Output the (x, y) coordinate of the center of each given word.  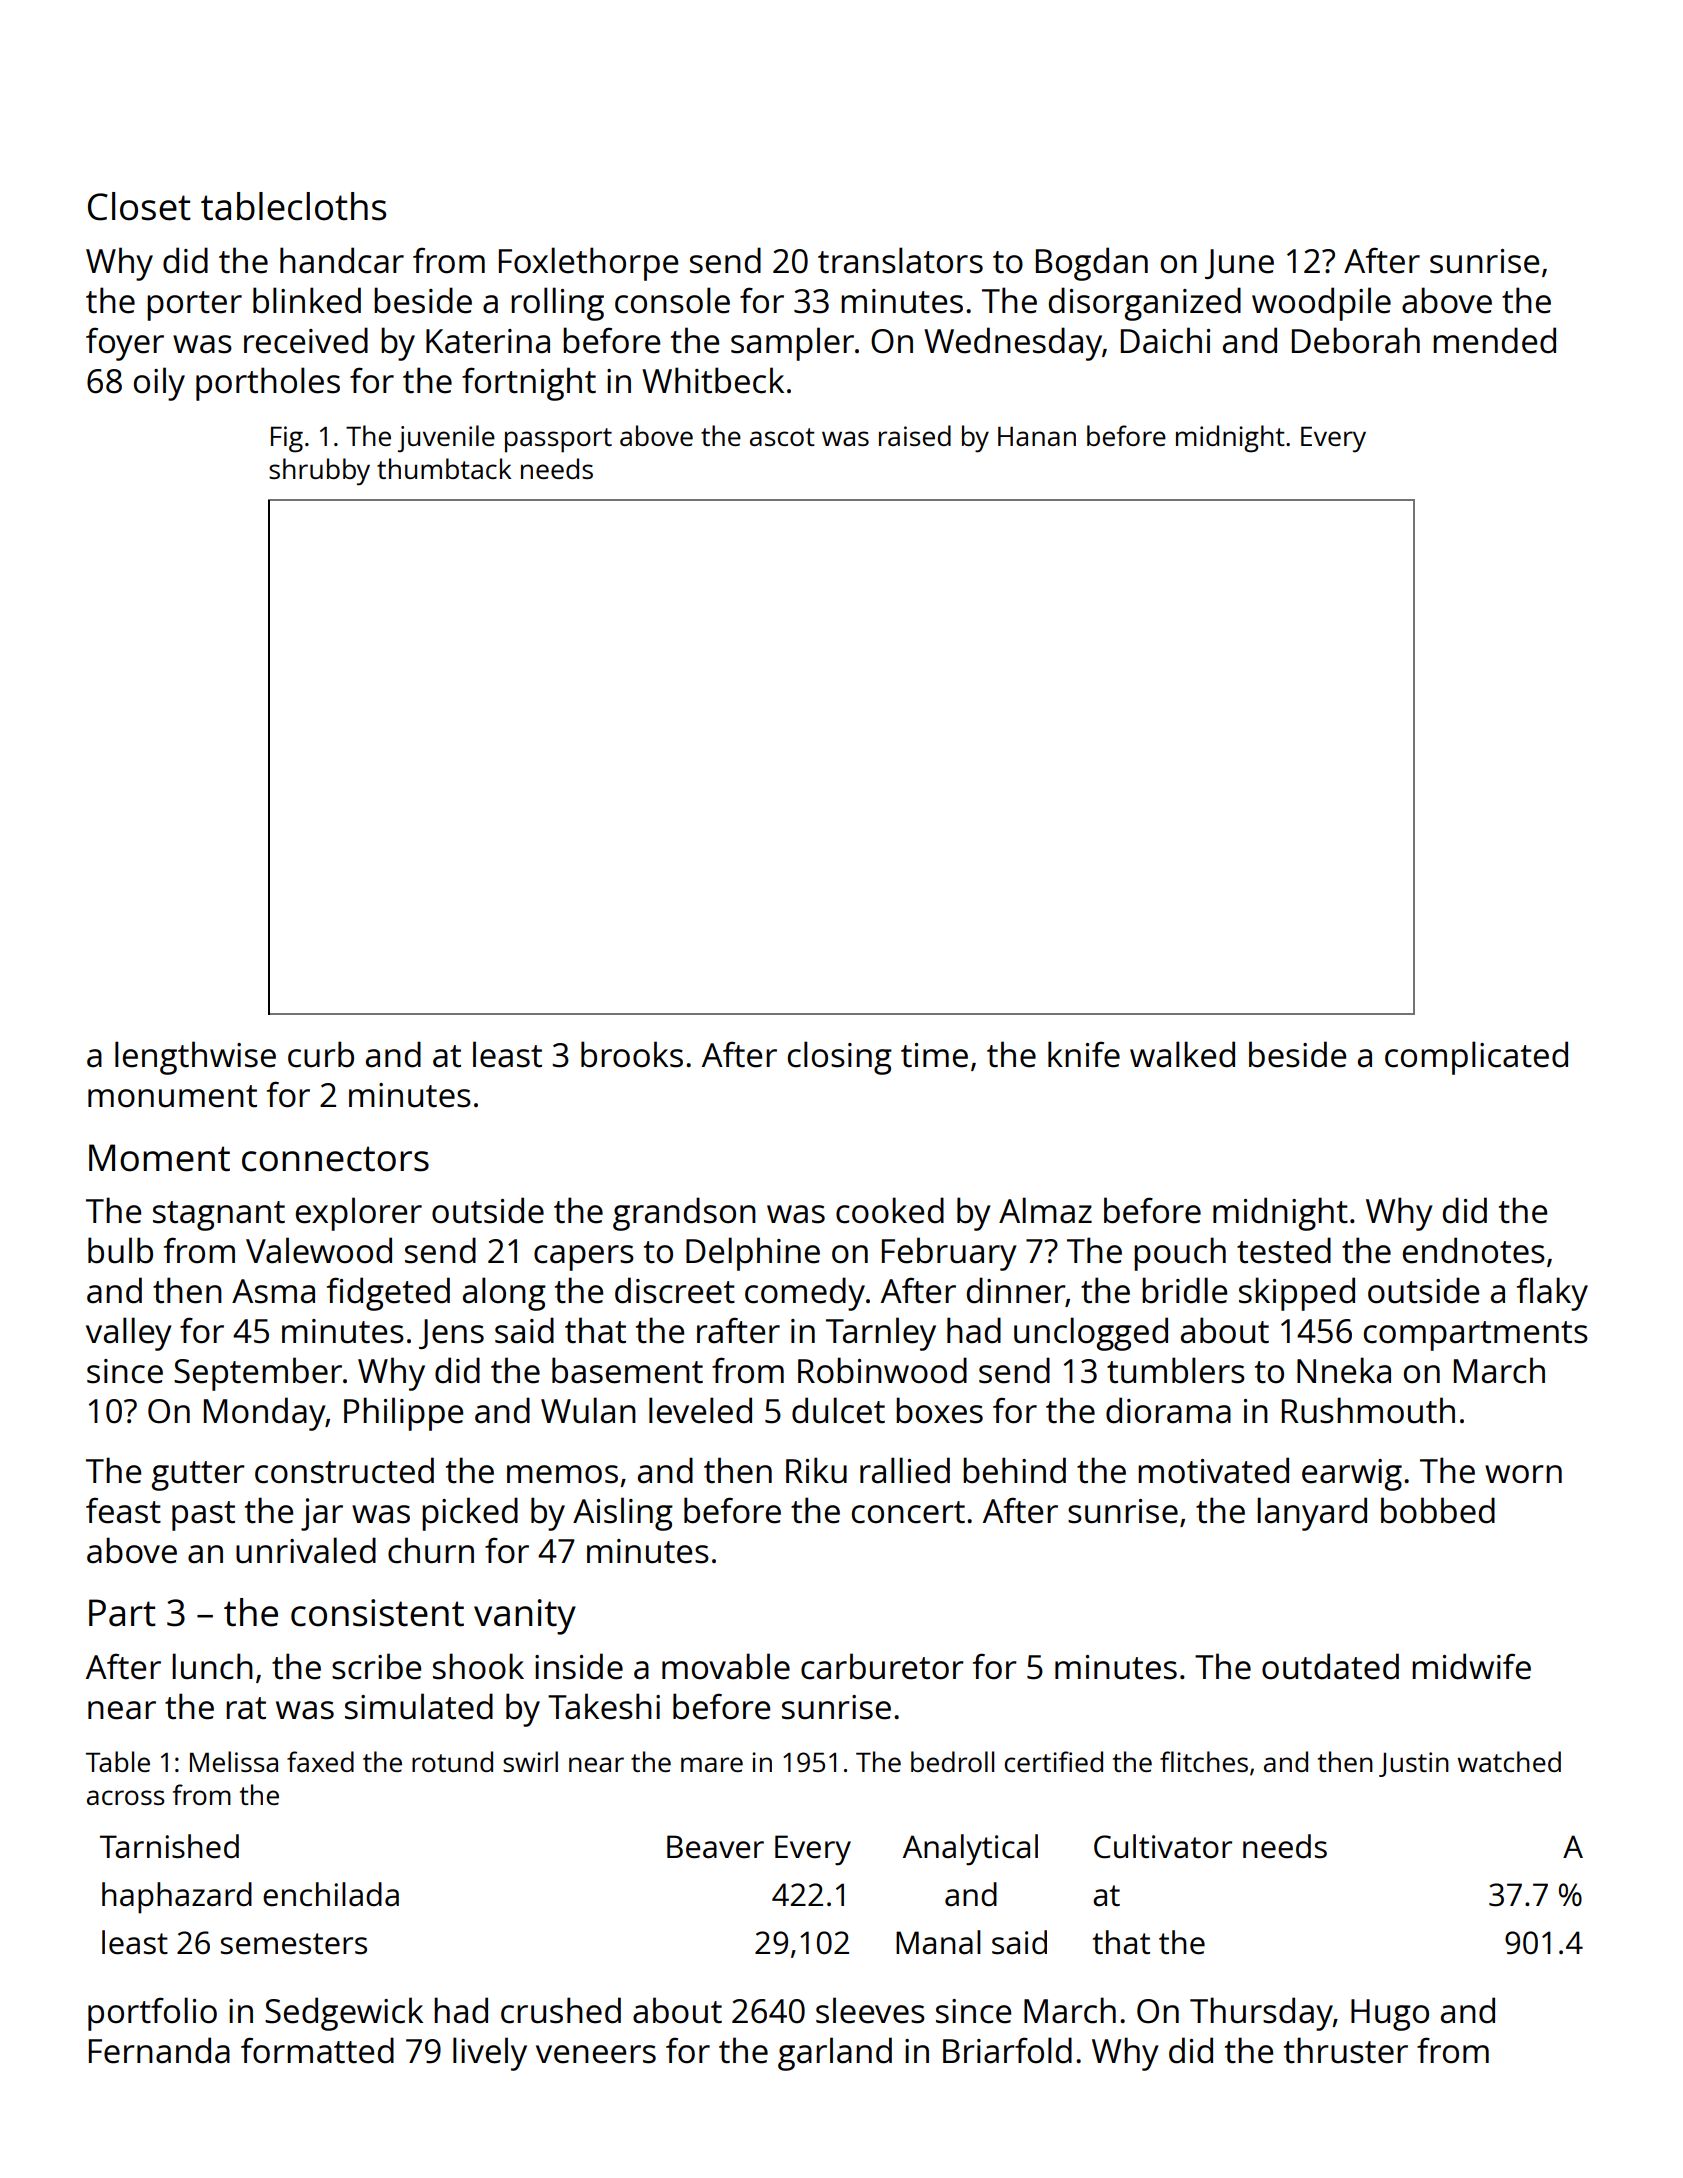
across (126, 1797)
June (1239, 264)
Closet (139, 206)
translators (900, 260)
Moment (159, 1158)
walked (1182, 1054)
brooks (632, 1054)
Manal (938, 1942)
